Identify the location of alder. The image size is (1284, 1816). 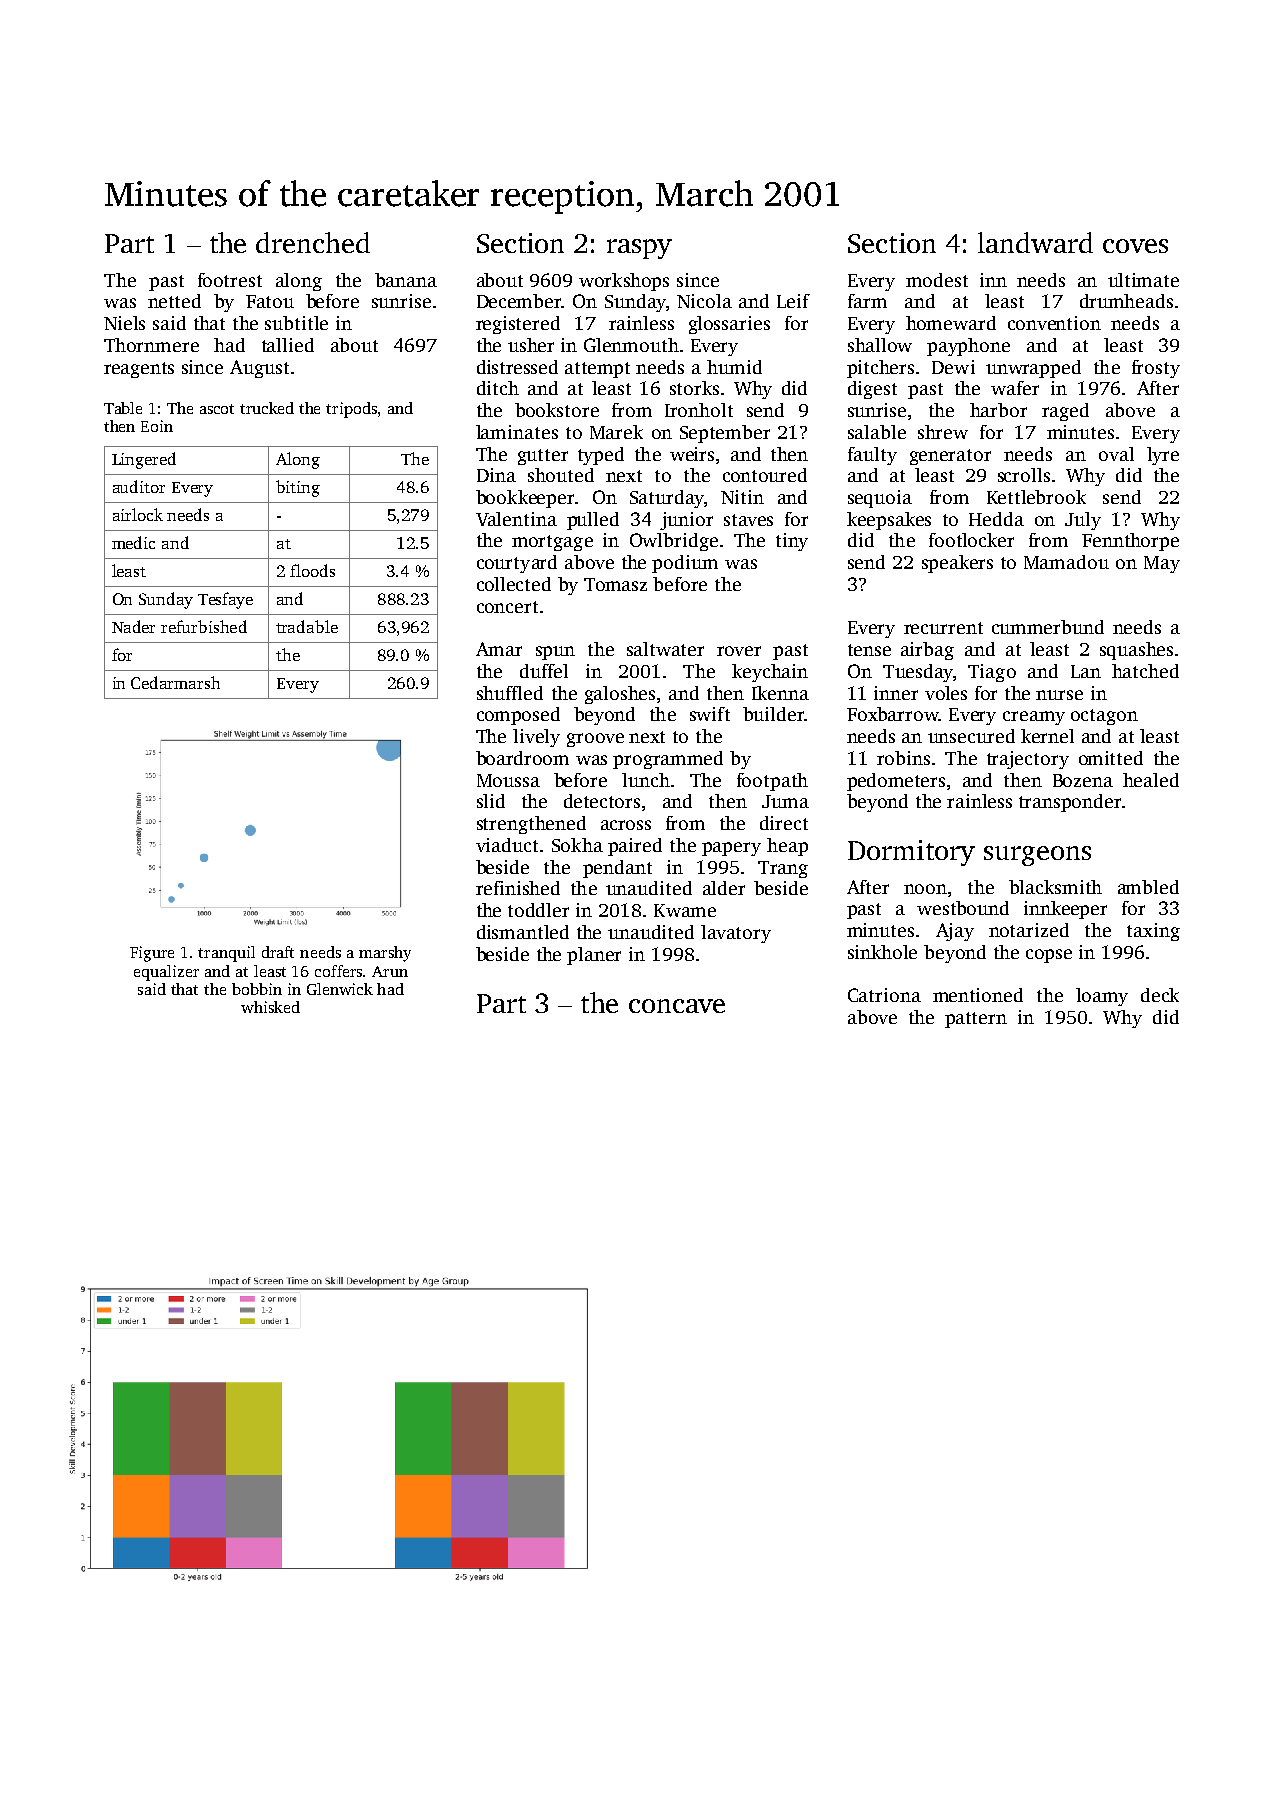
(724, 888).
